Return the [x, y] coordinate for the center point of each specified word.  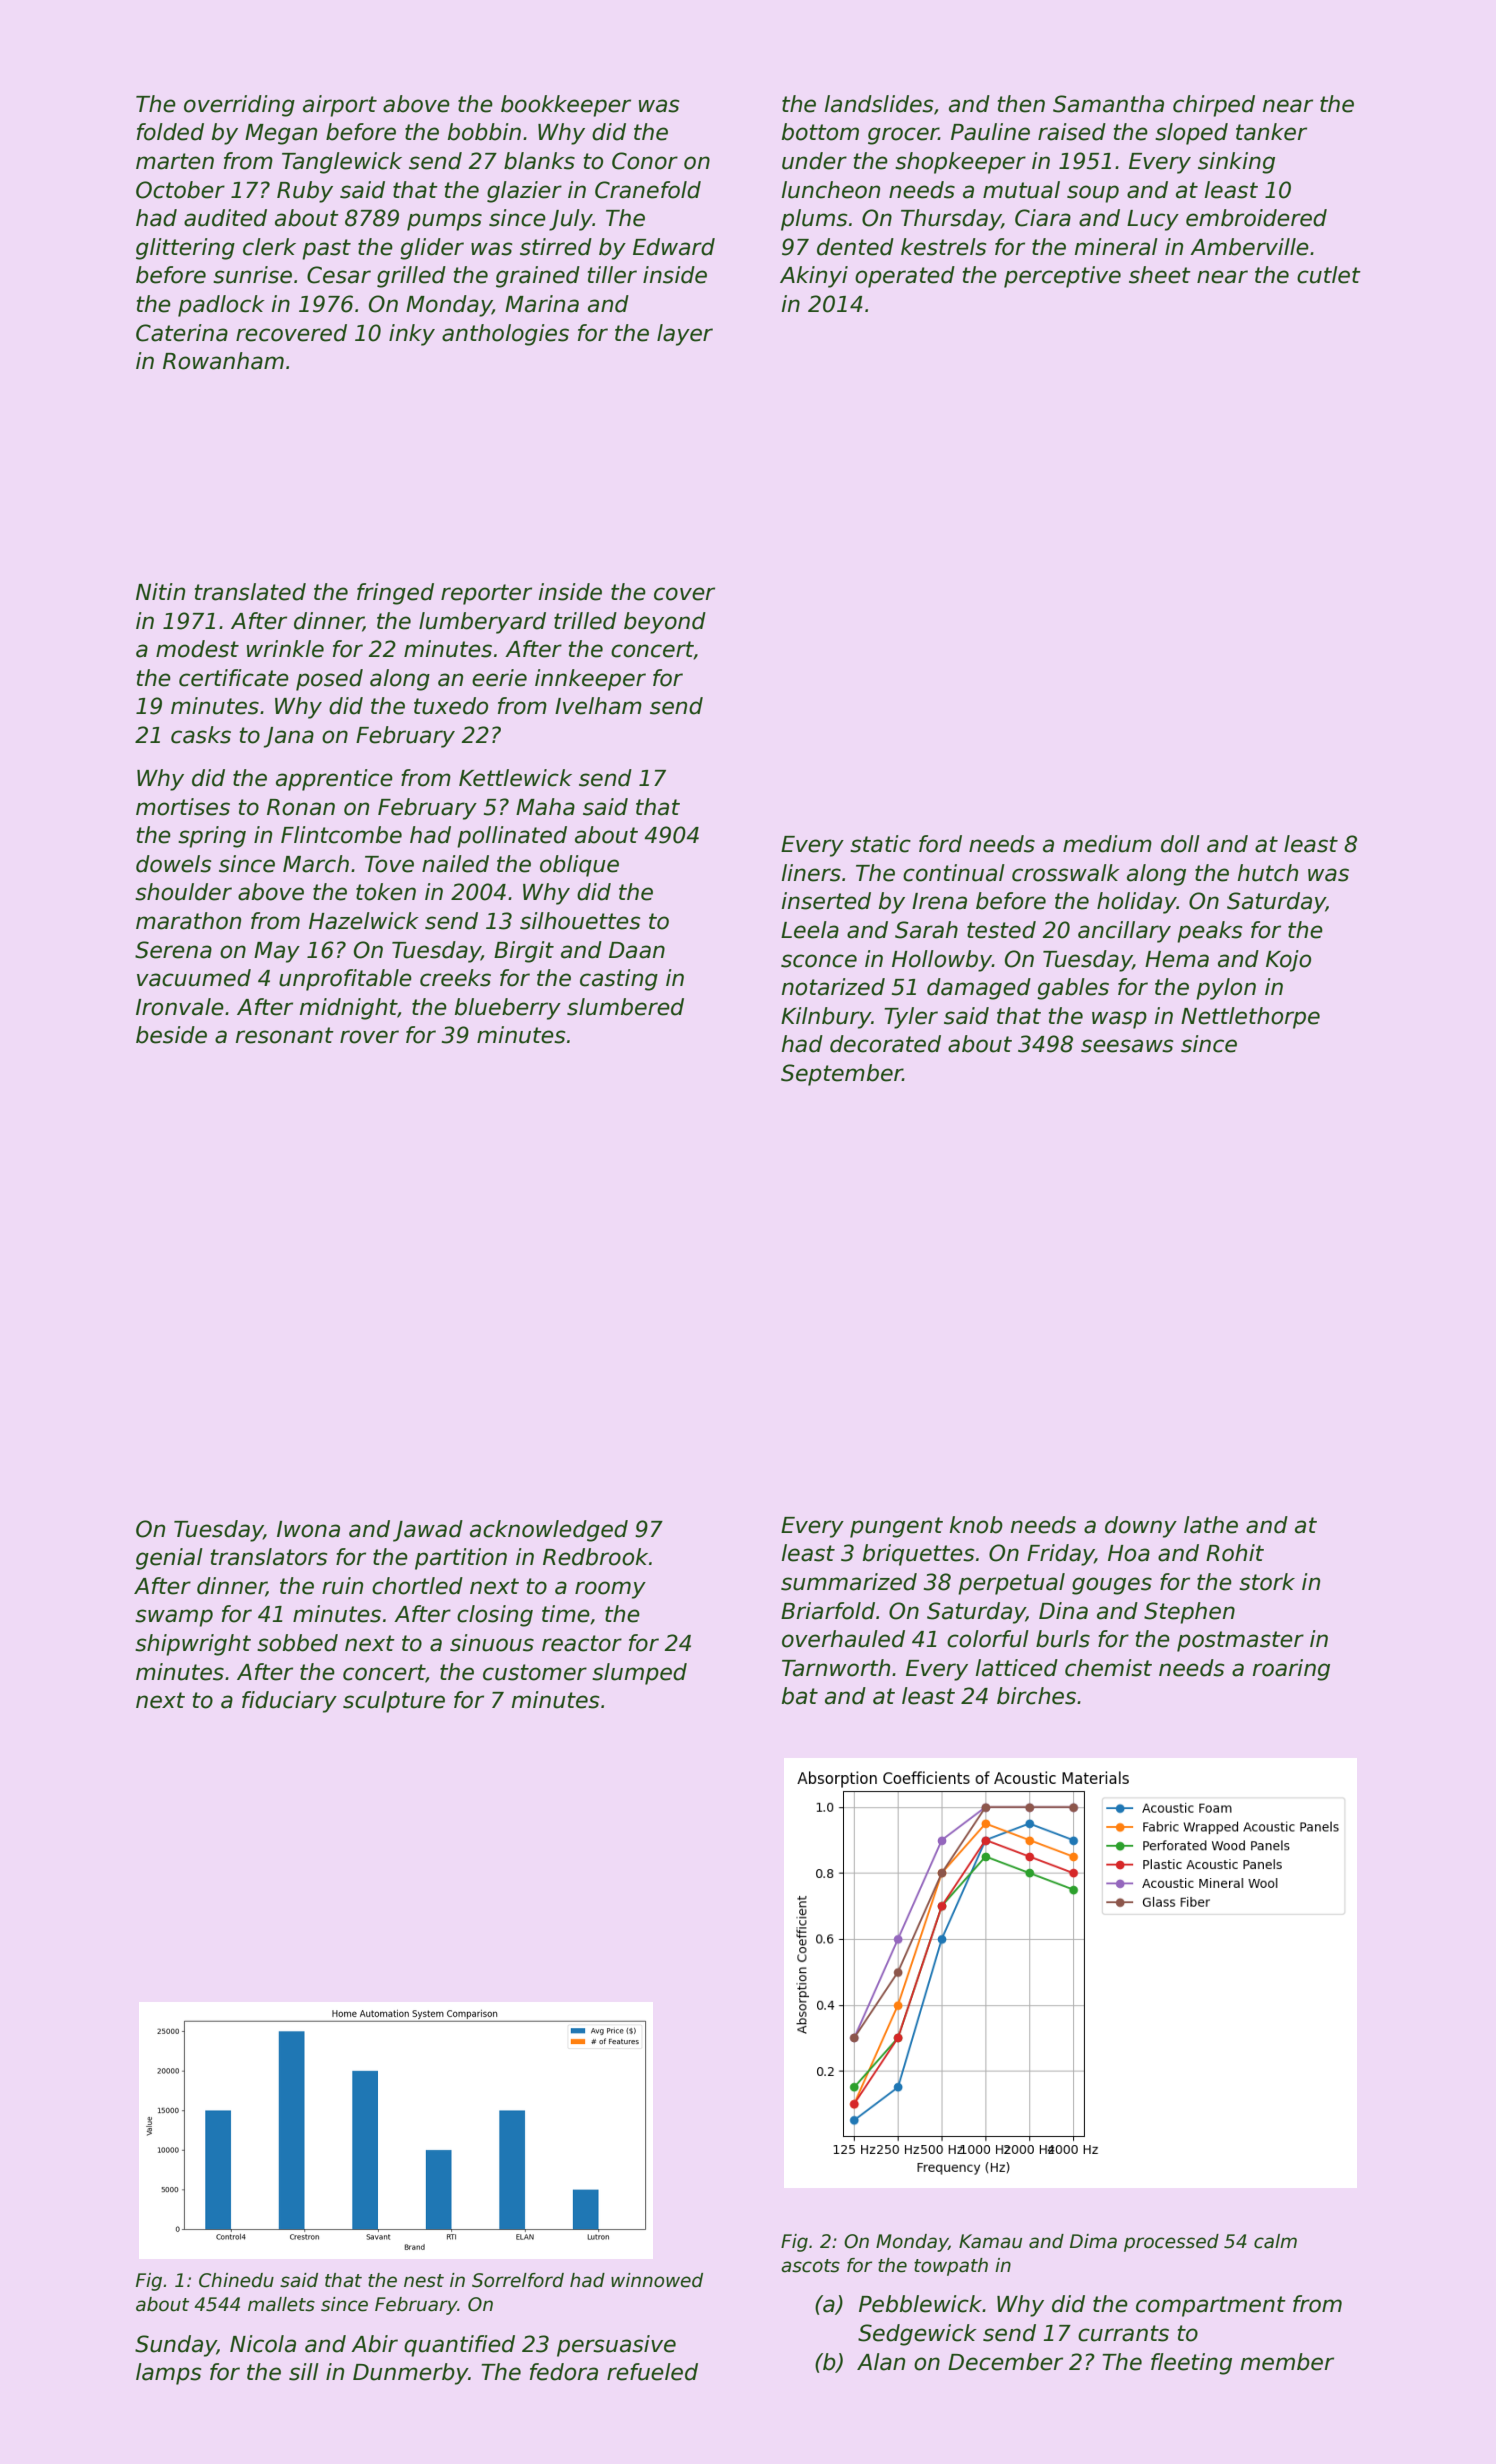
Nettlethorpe [1250, 1018]
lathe [1211, 1525]
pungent [896, 1527]
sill [304, 2372]
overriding [239, 106]
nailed [455, 864]
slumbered [625, 1007]
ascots [810, 2266]
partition [461, 1559]
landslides [879, 104]
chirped [1214, 106]
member [1287, 2362]
